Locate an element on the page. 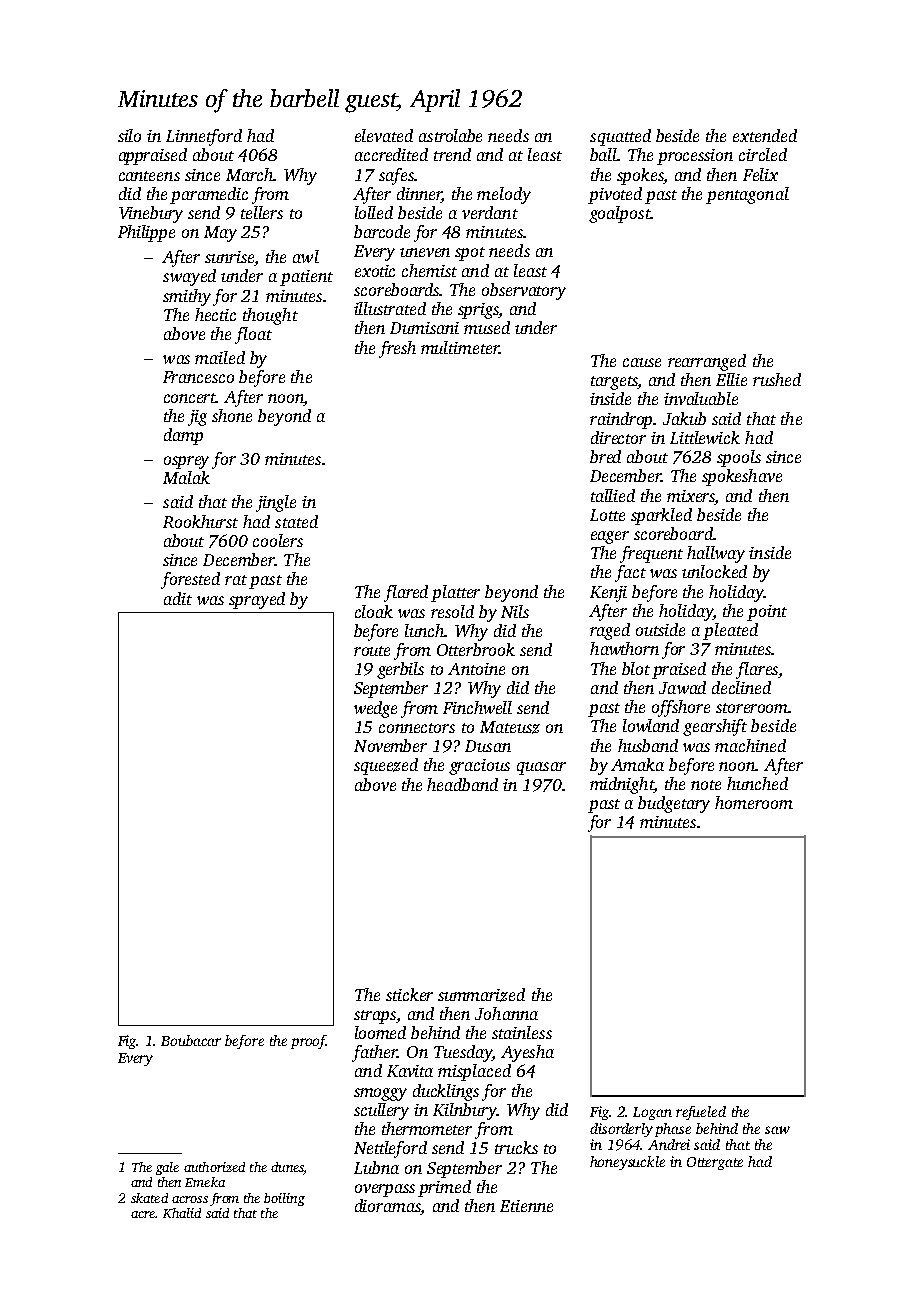 This document has height=1308, width=924. Boubacar is located at coordinates (191, 1040).
